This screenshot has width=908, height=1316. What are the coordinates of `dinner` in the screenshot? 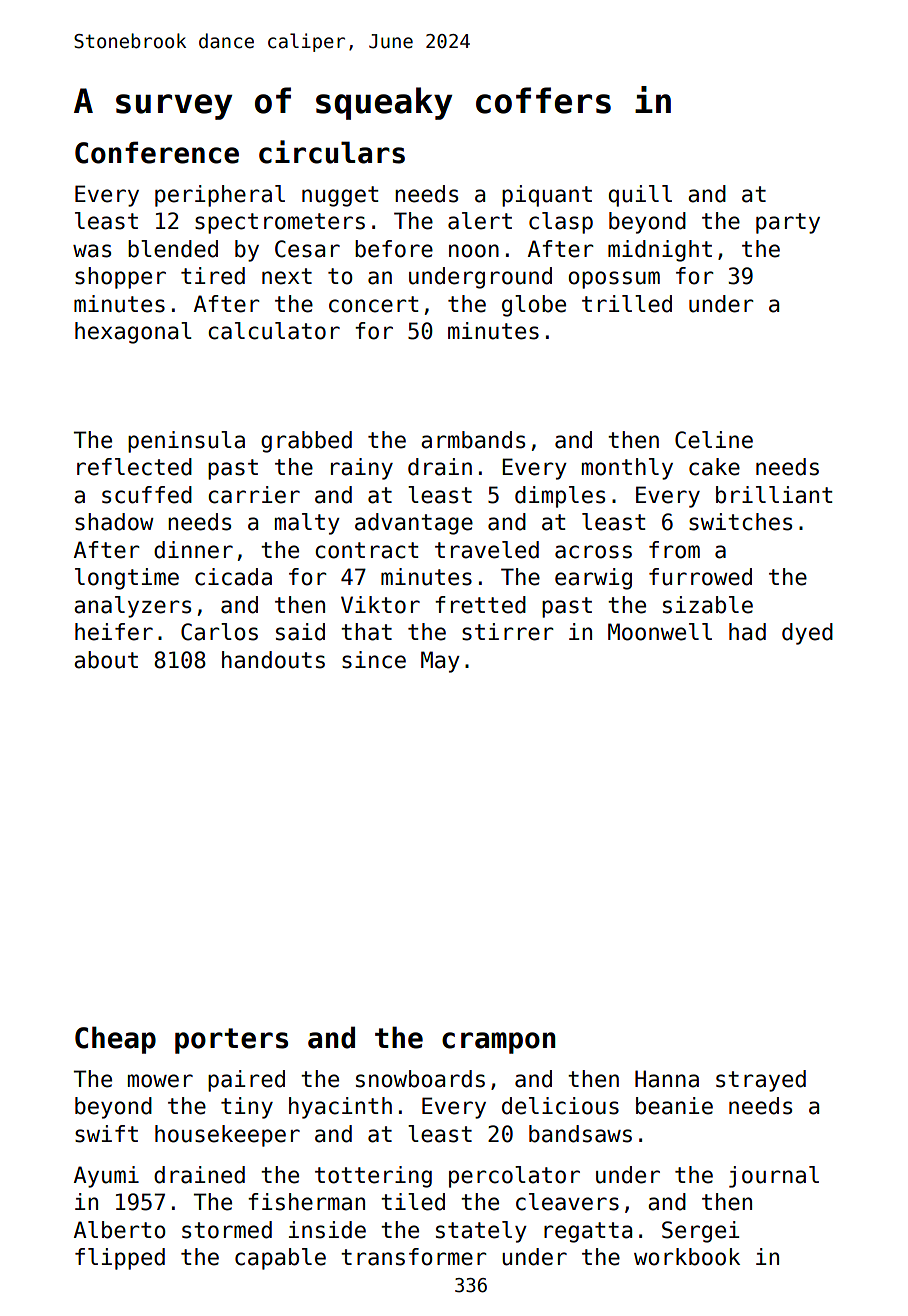 It's located at (193, 550).
